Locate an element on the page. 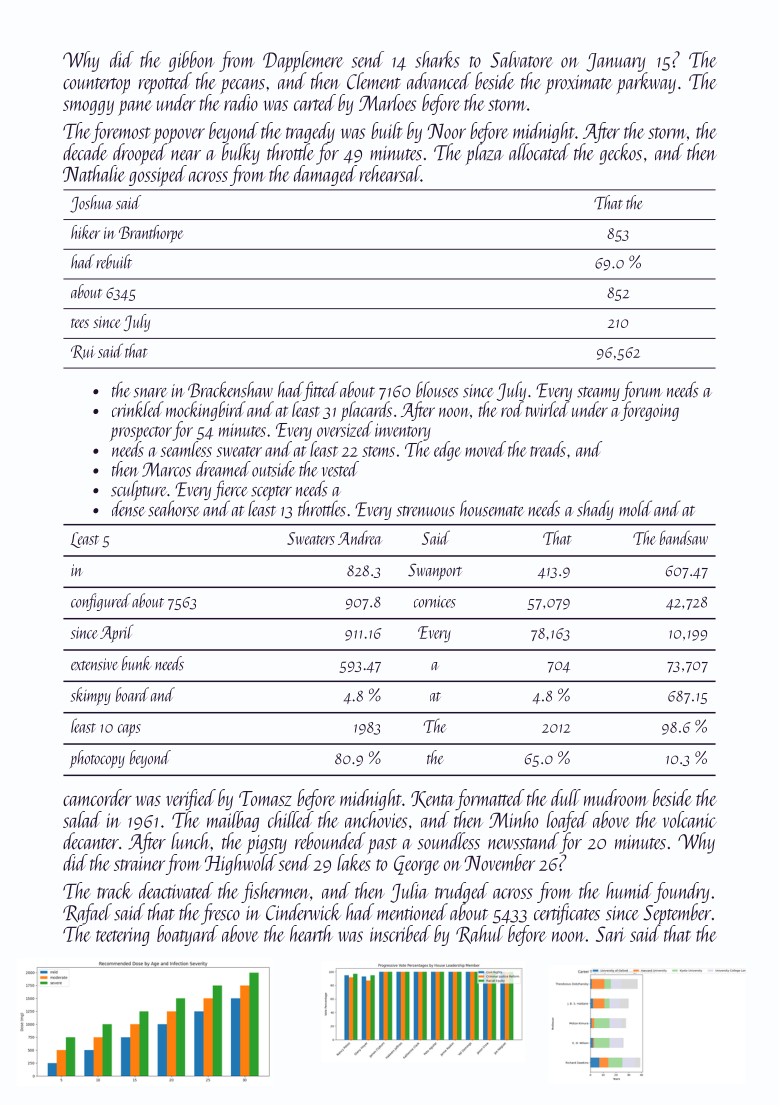  Salvatore is located at coordinates (521, 59).
